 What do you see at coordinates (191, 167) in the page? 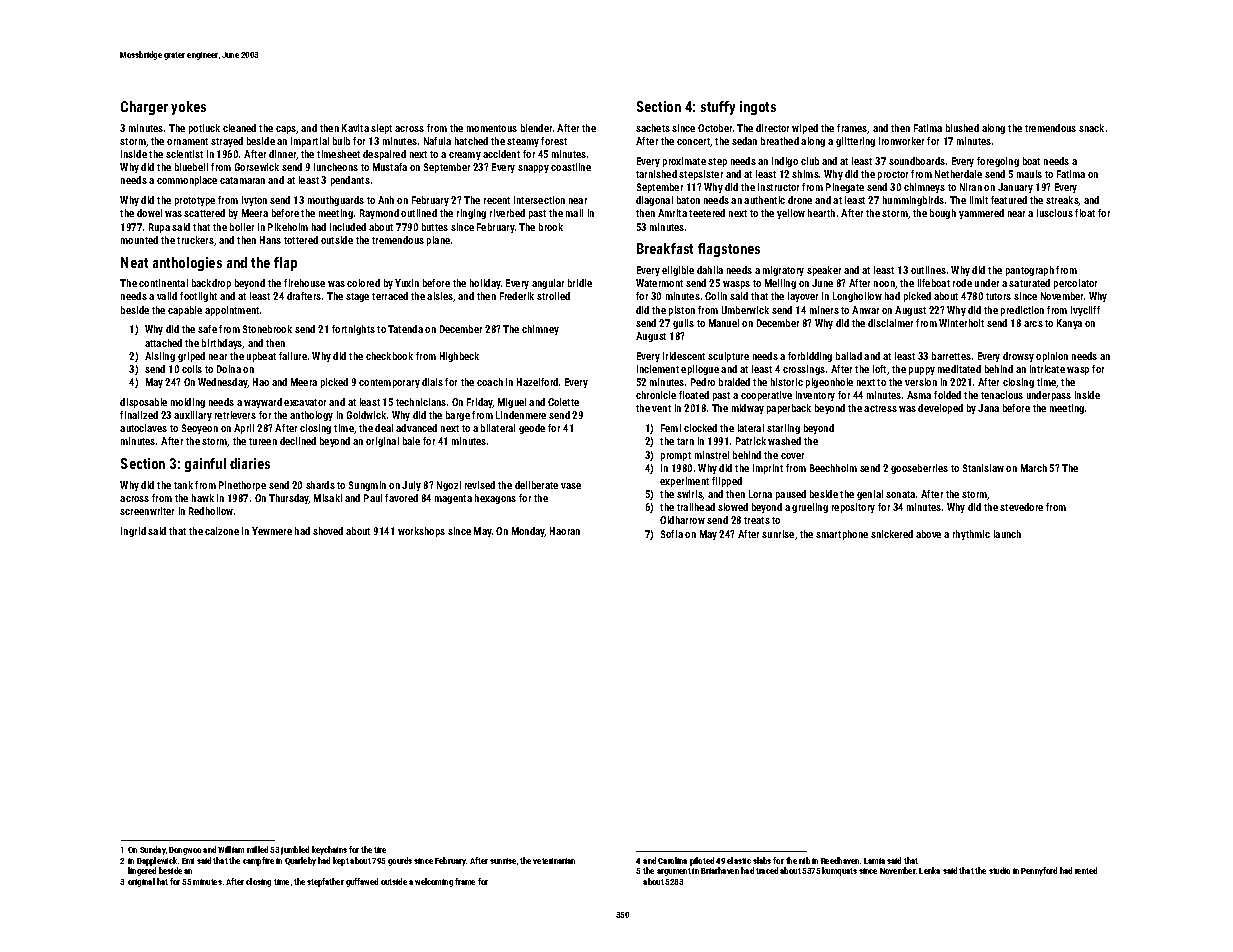
I see `bluebell` at bounding box center [191, 167].
